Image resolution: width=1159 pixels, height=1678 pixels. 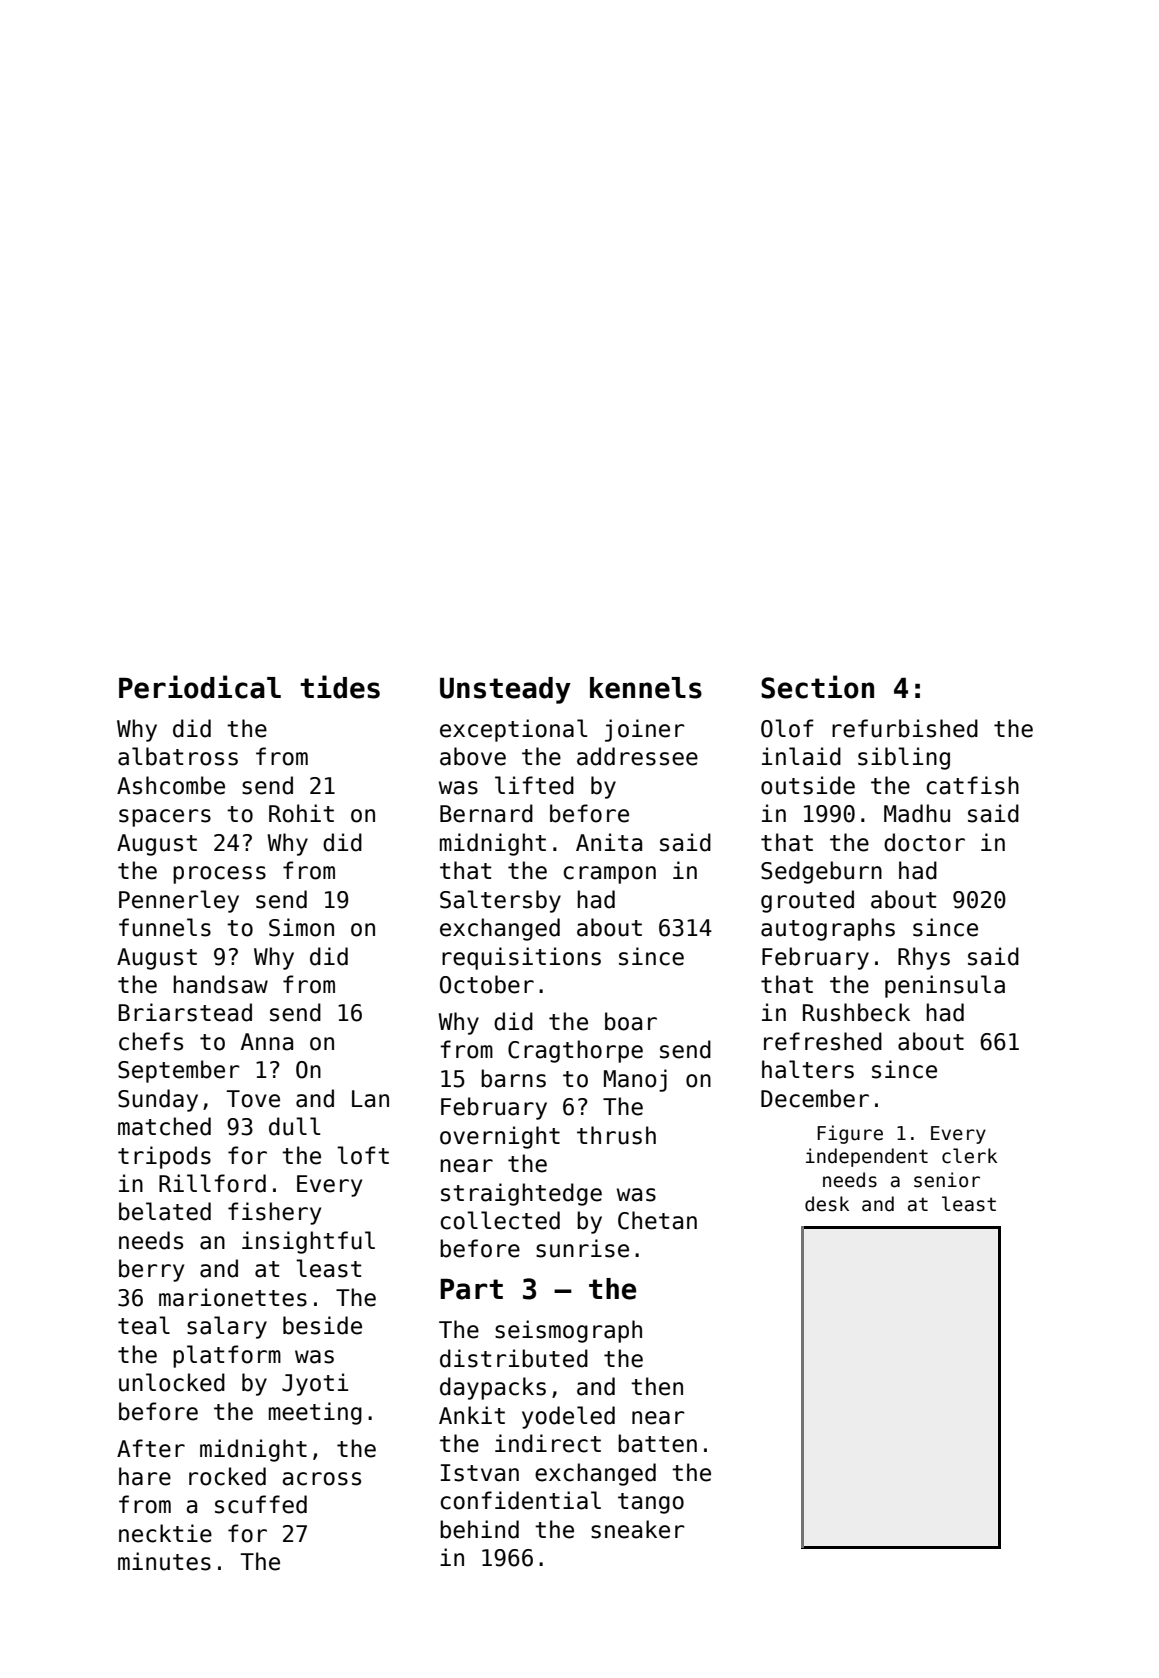 I want to click on desk, so click(x=827, y=1204).
